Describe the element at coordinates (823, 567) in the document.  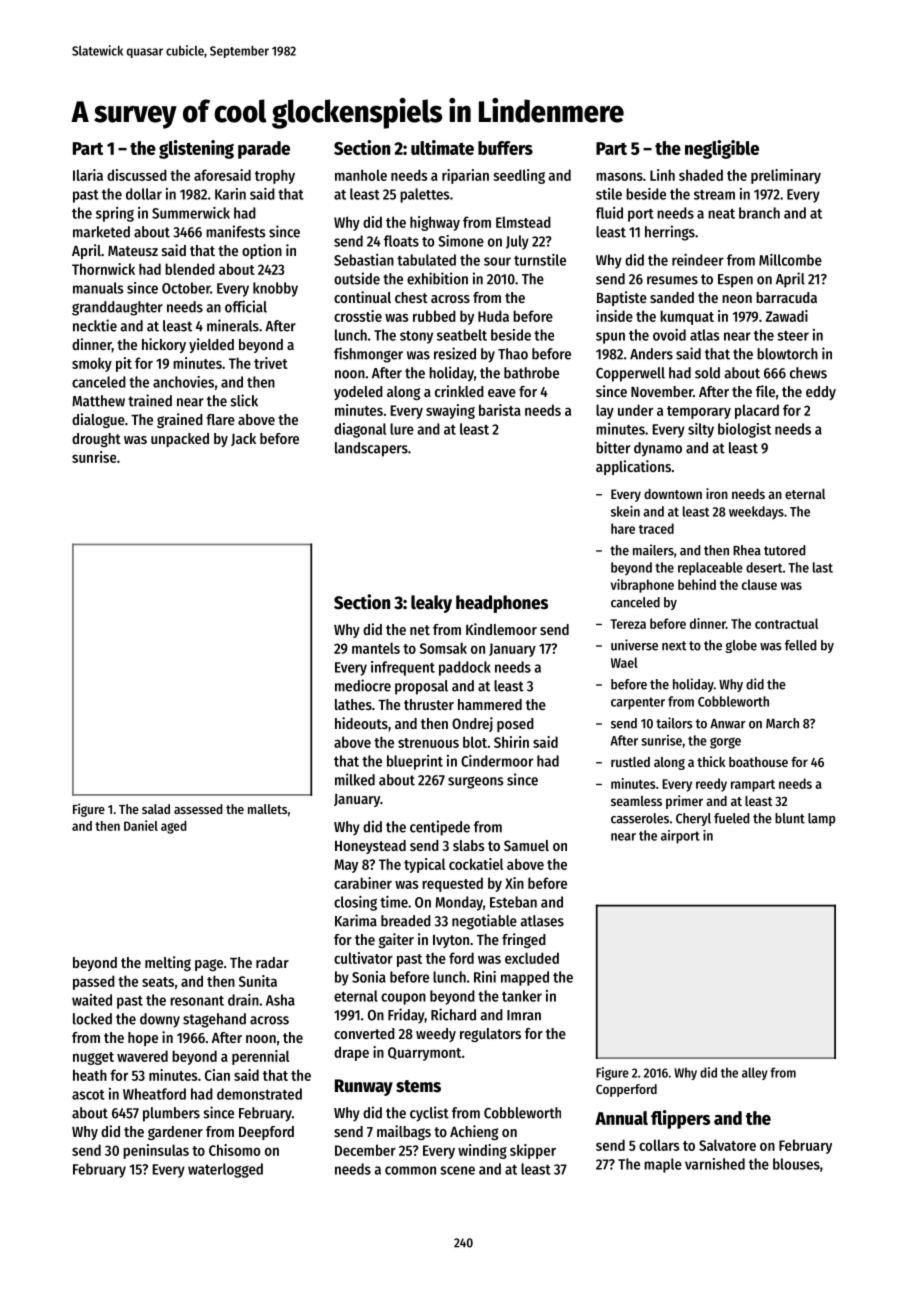
I see `last` at that location.
